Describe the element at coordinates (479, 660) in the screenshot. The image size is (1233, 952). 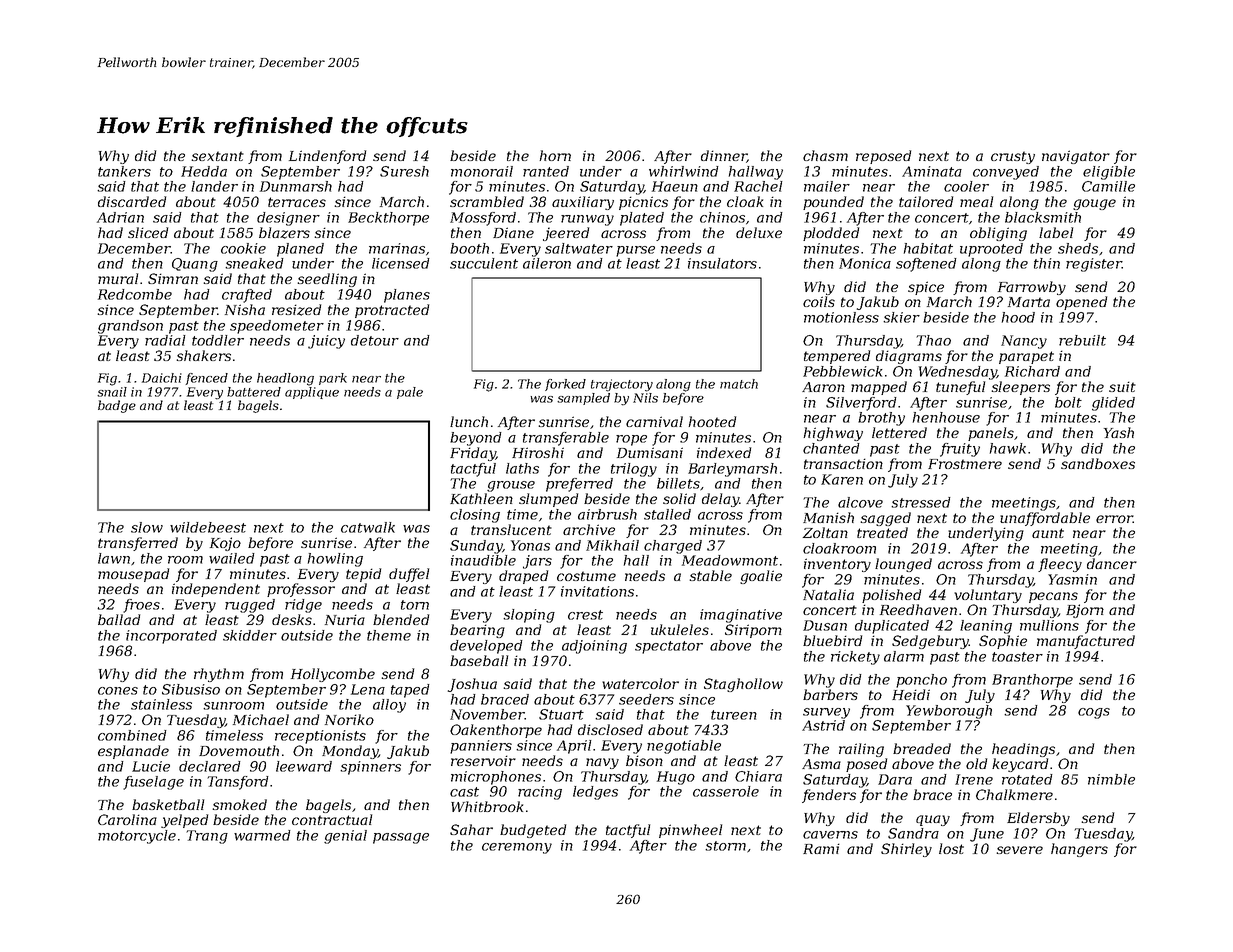
I see `baseball` at that location.
